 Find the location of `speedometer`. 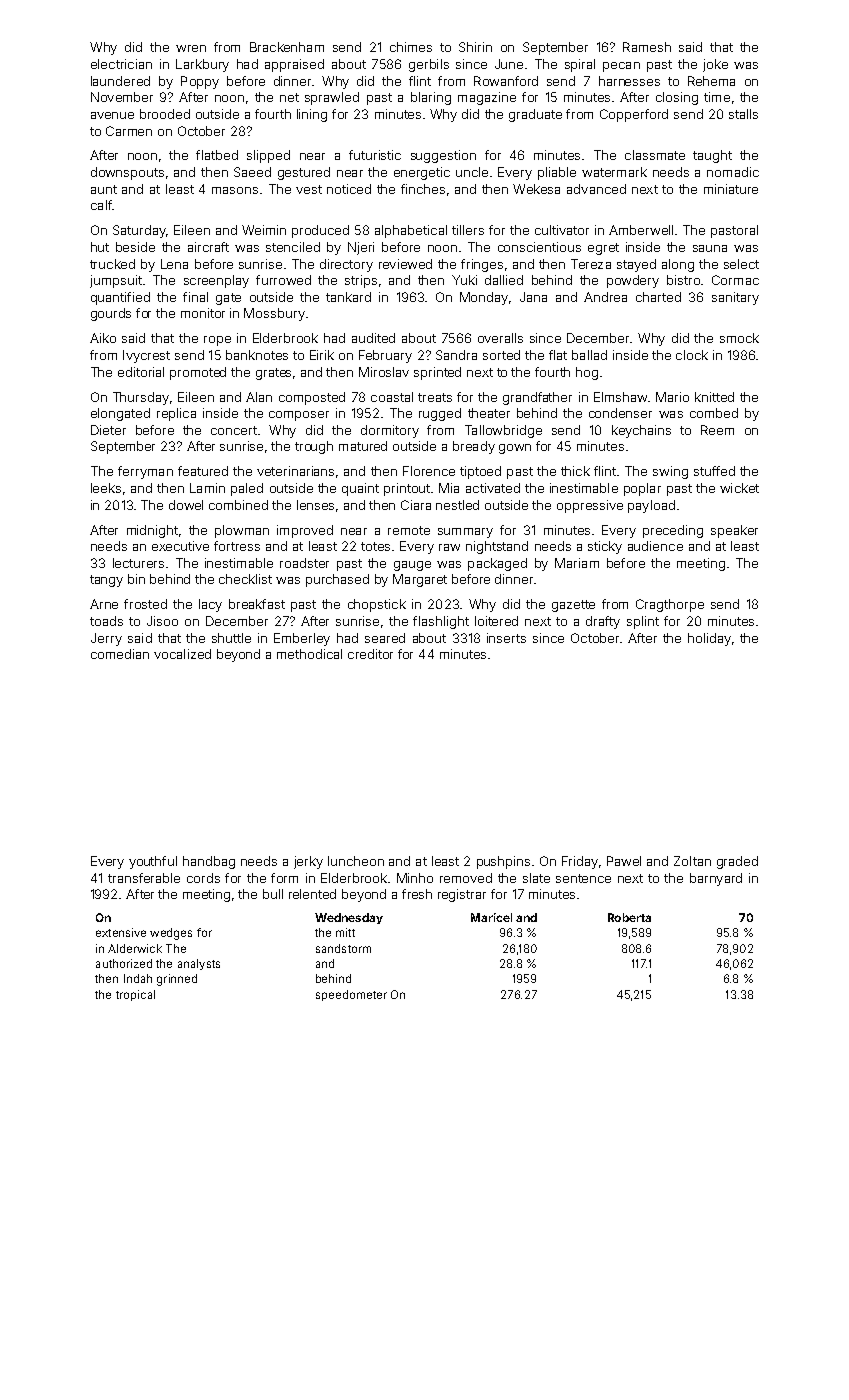

speedometer is located at coordinates (351, 995).
